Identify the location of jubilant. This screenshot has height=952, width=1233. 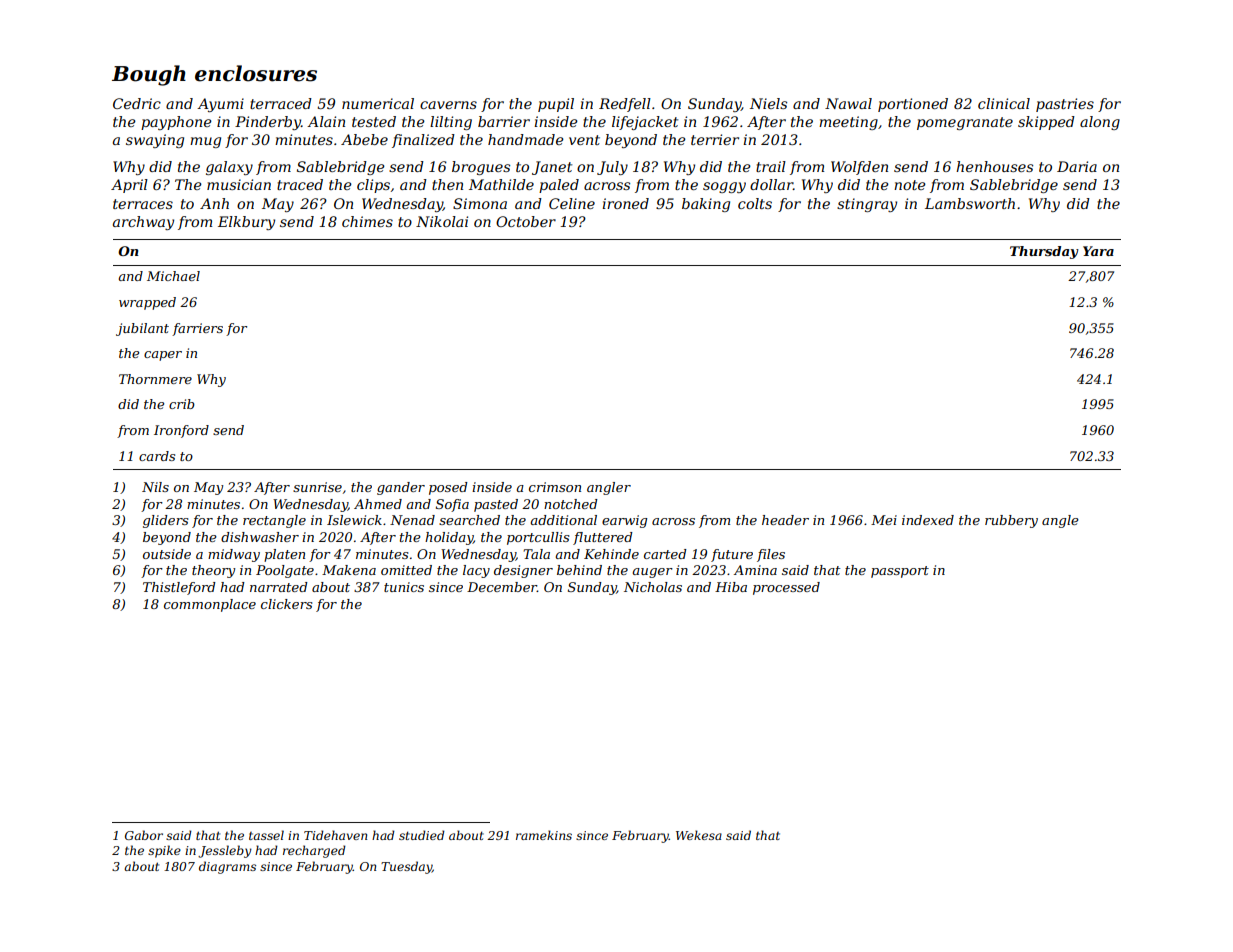
(142, 329).
